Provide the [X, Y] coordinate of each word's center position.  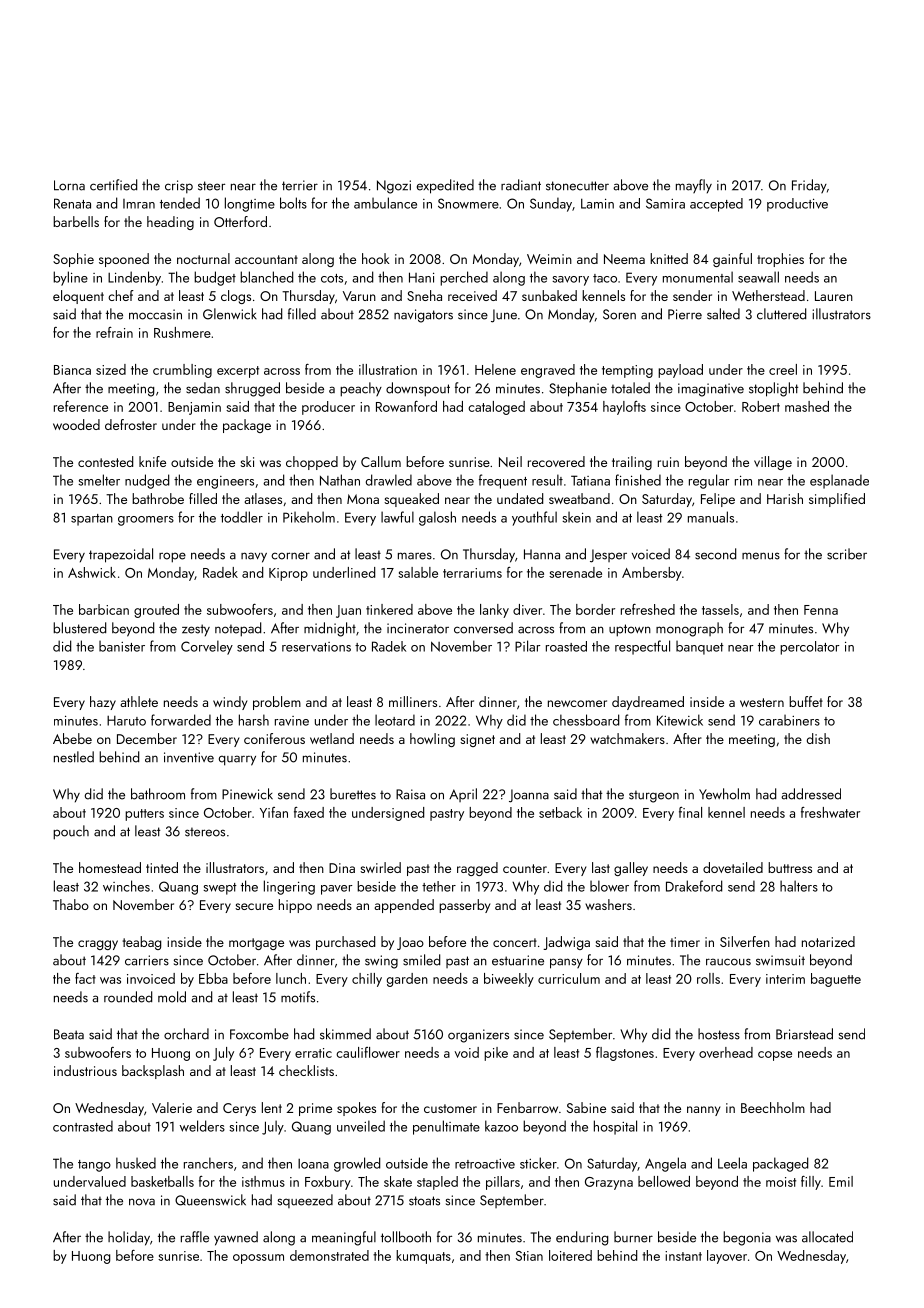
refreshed [648, 609]
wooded [76, 424]
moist [781, 1182]
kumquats [423, 1257]
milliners [413, 701]
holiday [129, 1238]
